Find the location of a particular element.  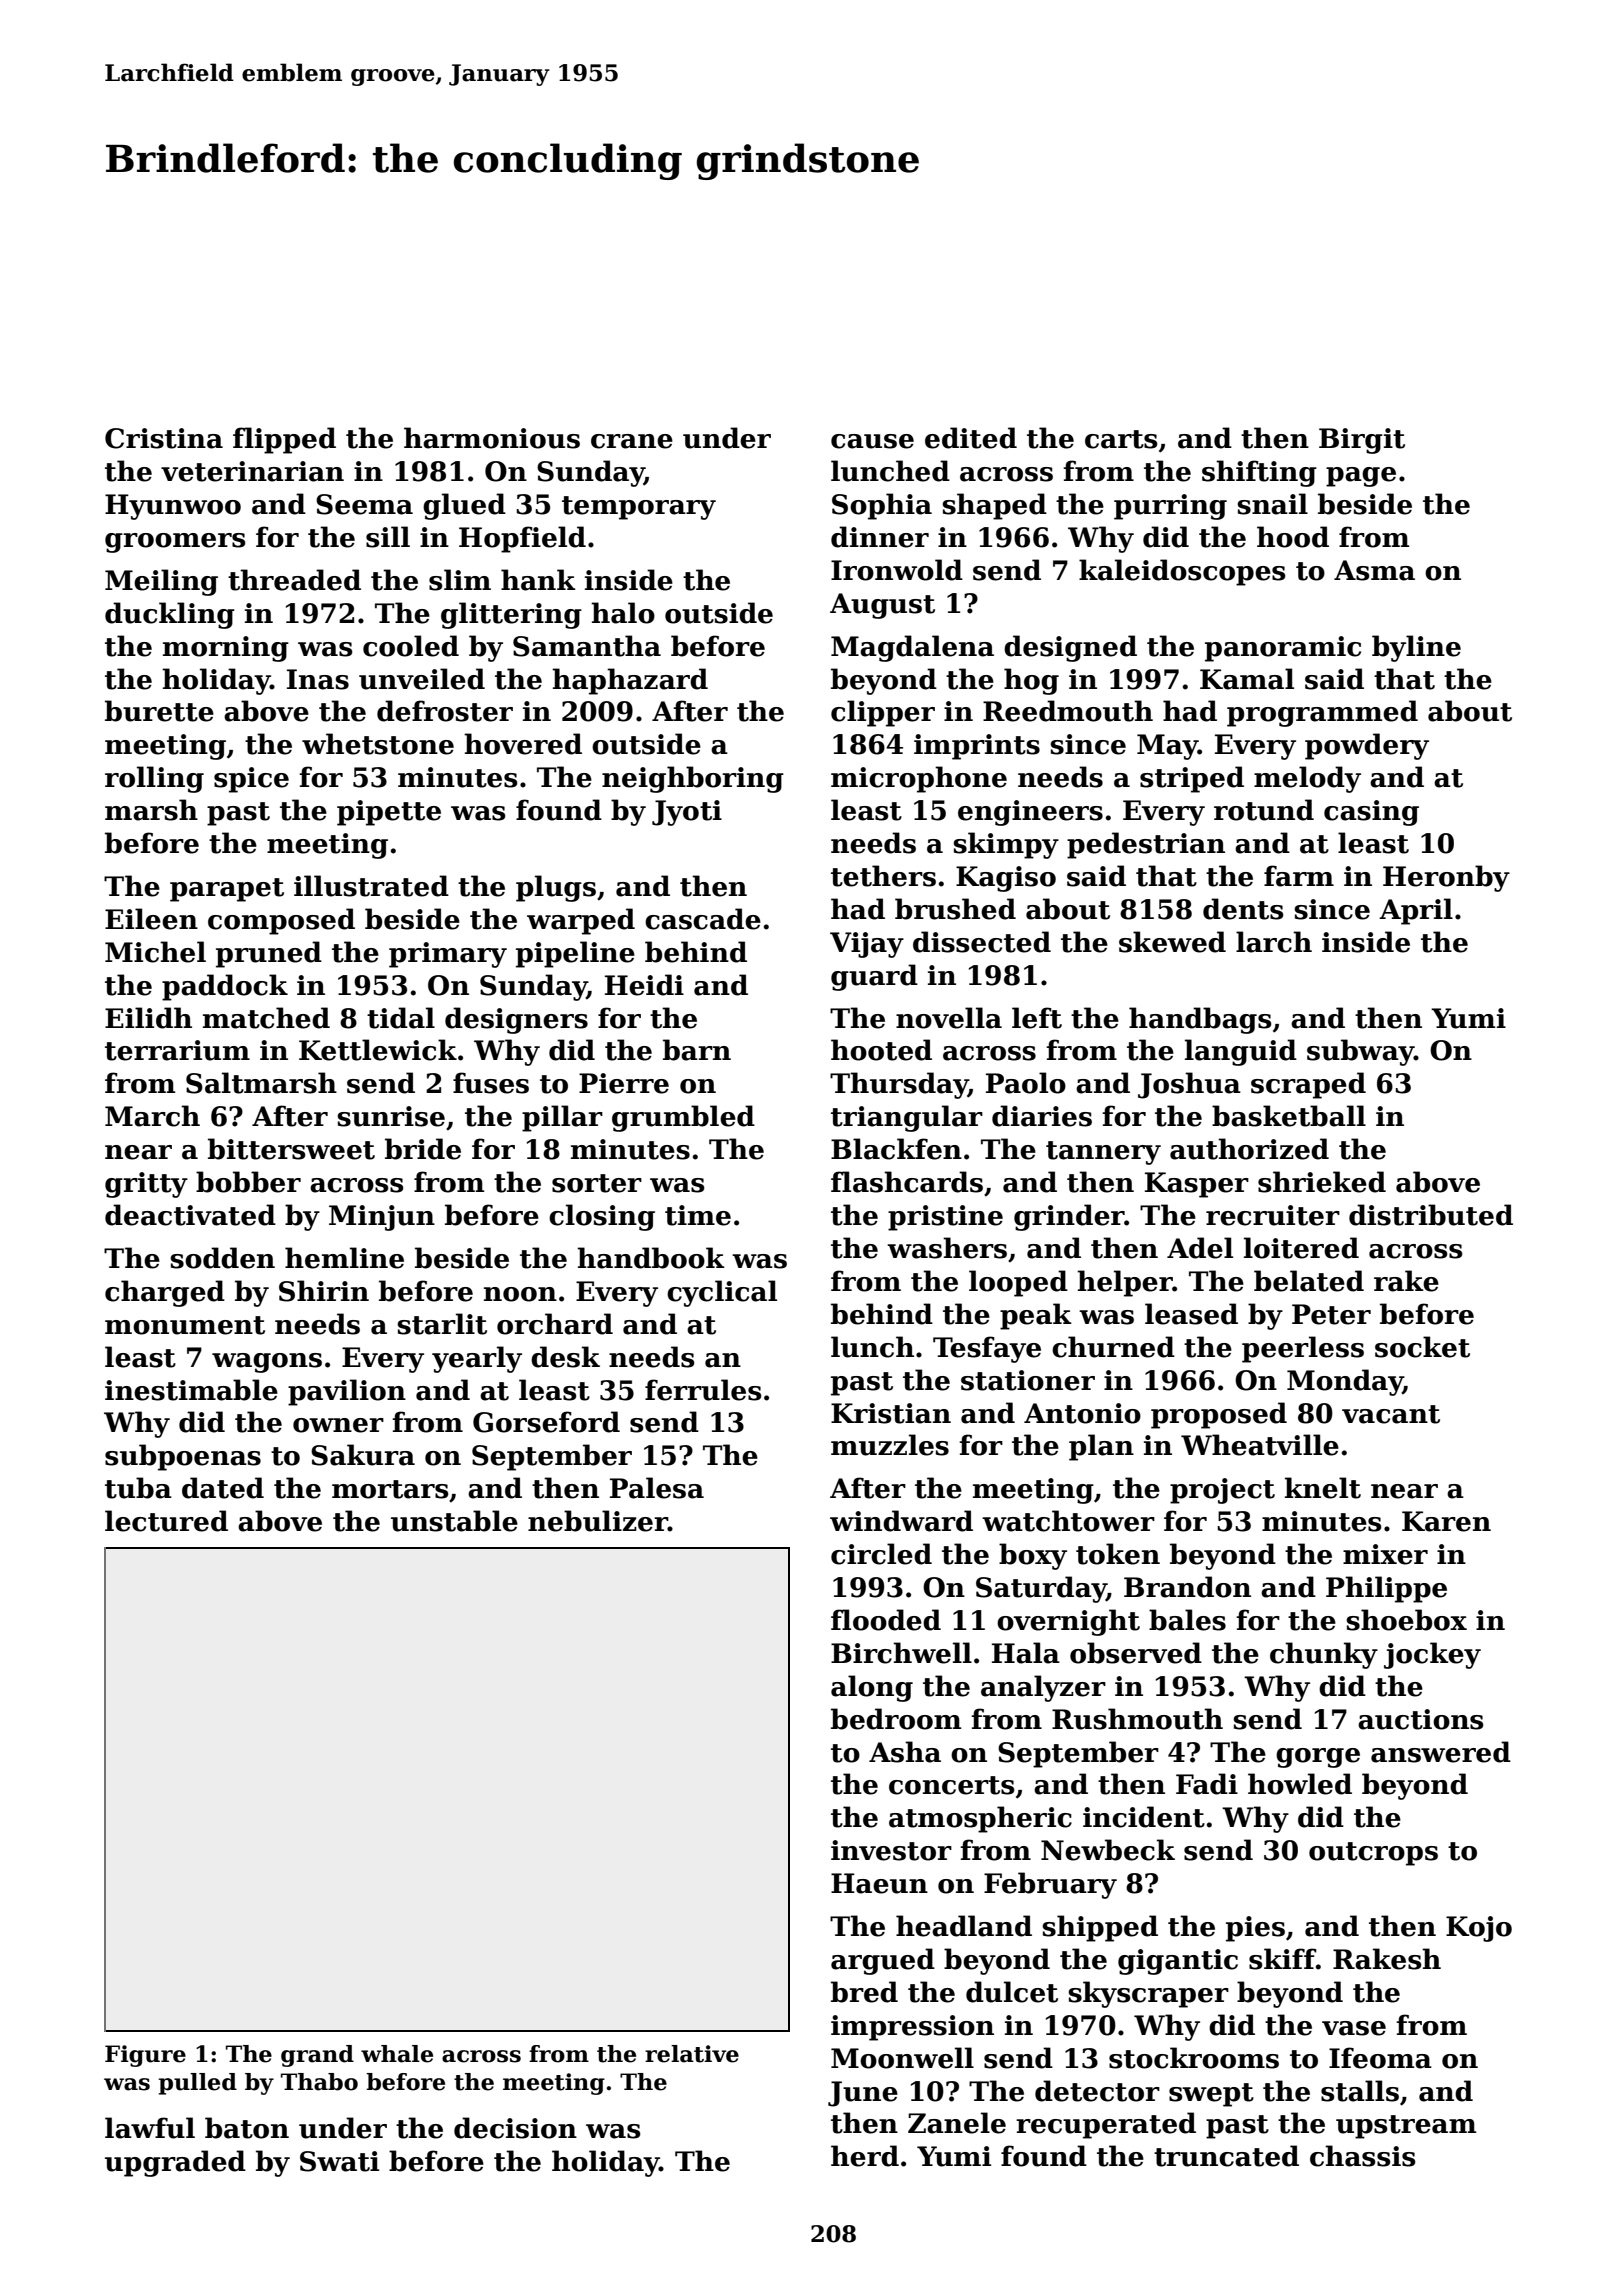

Saturday is located at coordinates (1041, 1589).
